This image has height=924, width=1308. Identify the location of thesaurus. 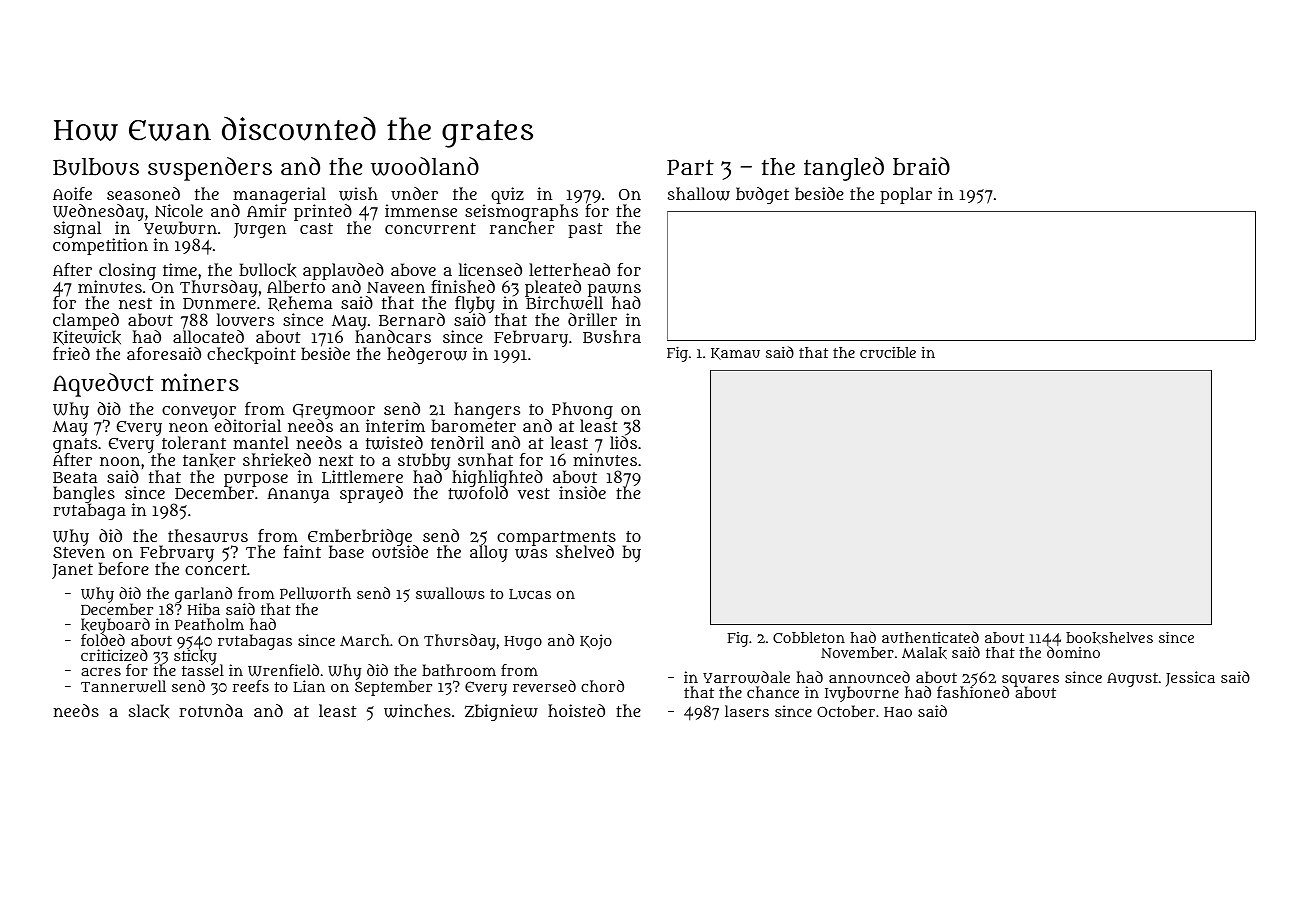
(208, 535).
